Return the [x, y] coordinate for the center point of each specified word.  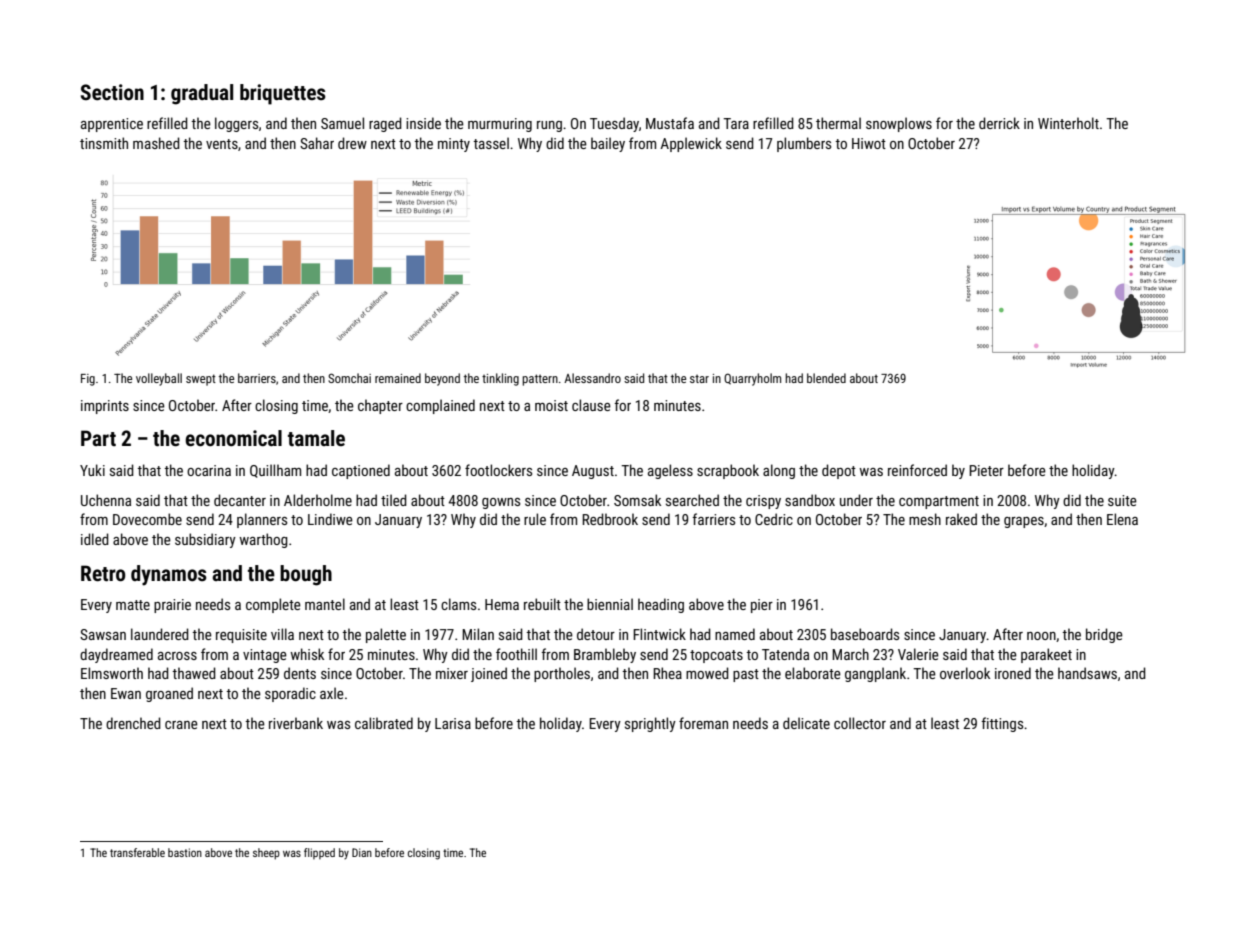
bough [306, 575]
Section [112, 92]
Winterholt [1068, 123]
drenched [133, 723]
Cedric [774, 519]
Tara [736, 123]
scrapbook [728, 471]
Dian [362, 852]
